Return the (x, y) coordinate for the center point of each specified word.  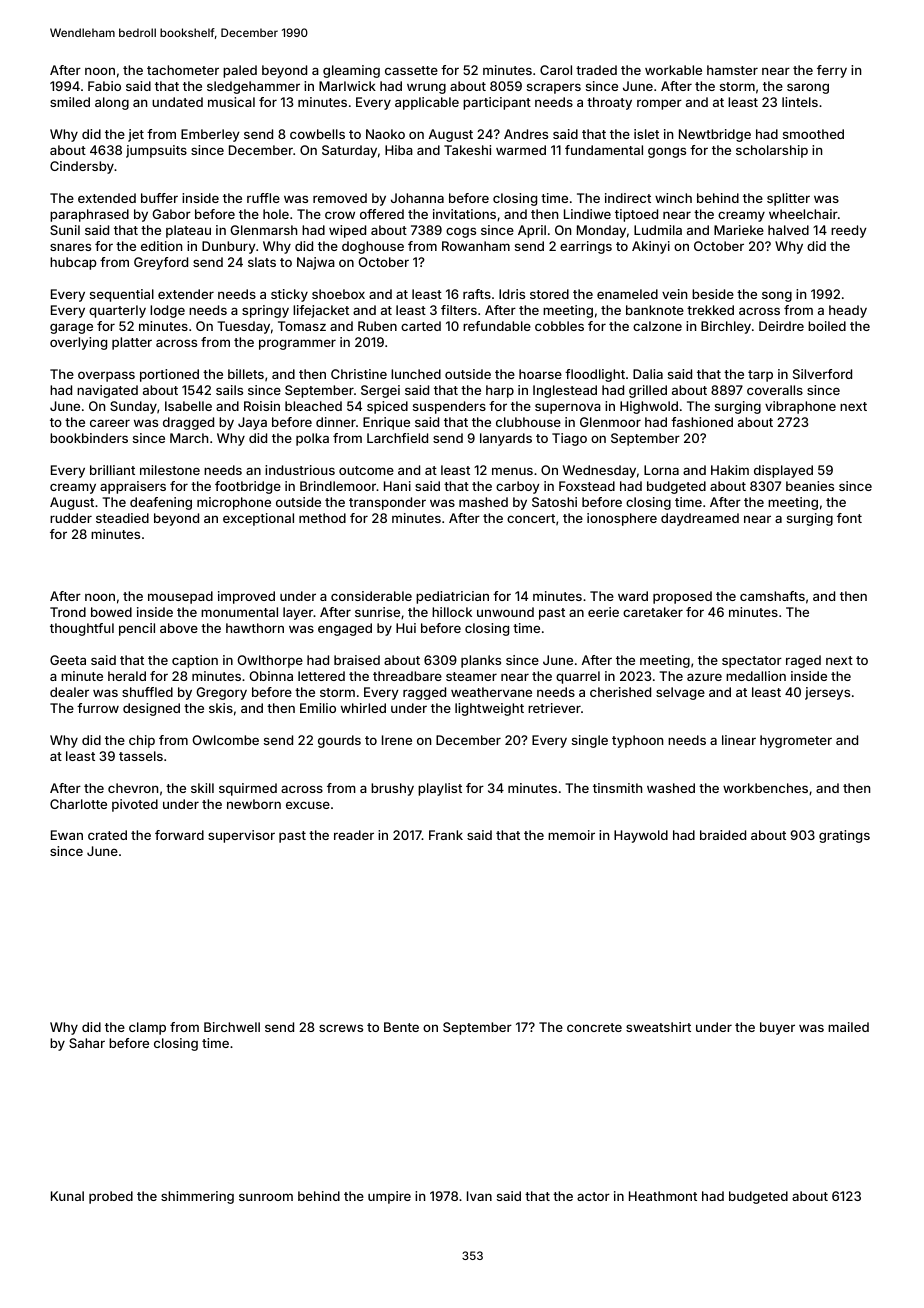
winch (673, 198)
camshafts (772, 596)
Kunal (67, 1196)
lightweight (489, 709)
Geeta (68, 660)
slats (262, 262)
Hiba (399, 150)
